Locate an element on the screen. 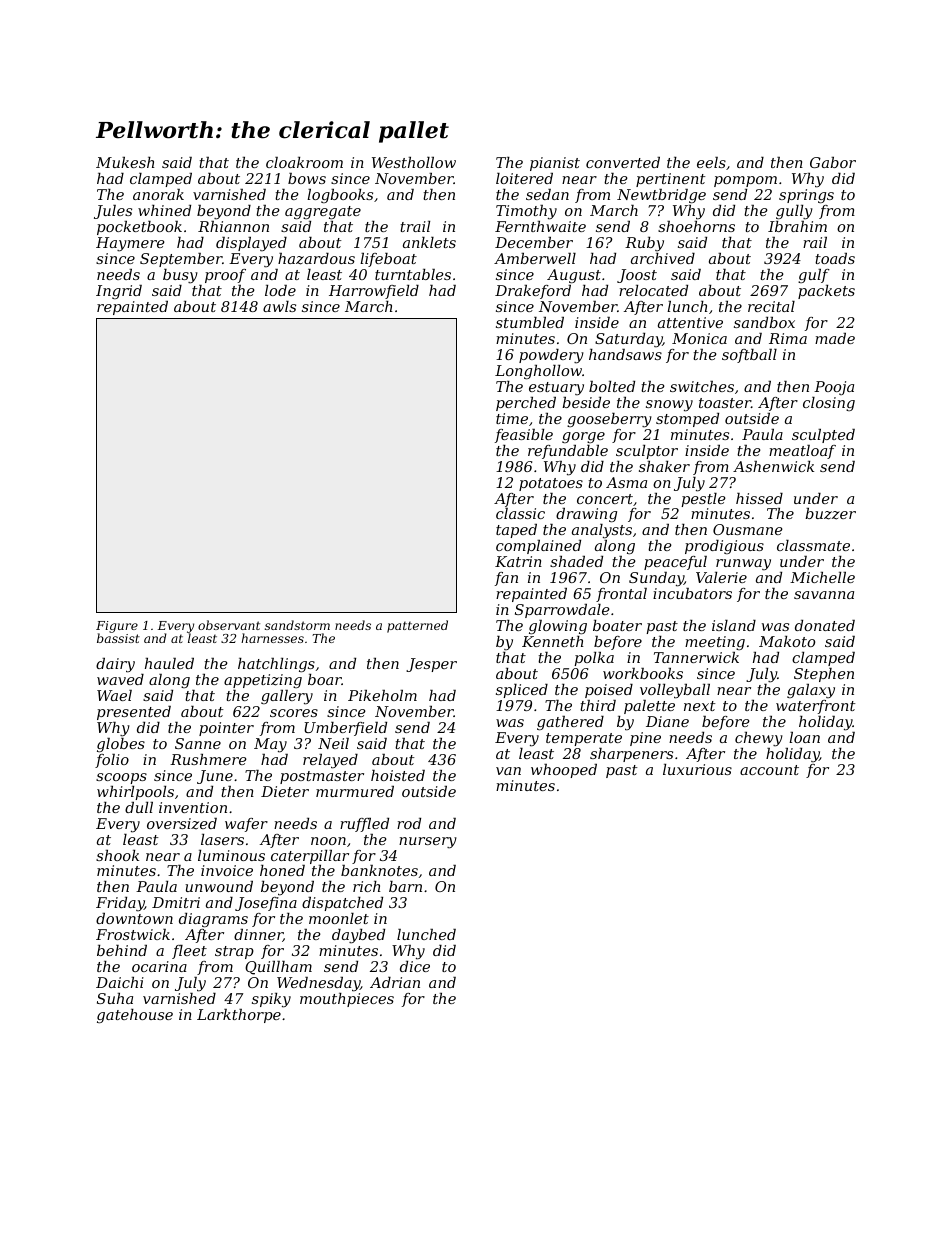 Image resolution: width=952 pixels, height=1233 pixels. Westhollow is located at coordinates (414, 162).
